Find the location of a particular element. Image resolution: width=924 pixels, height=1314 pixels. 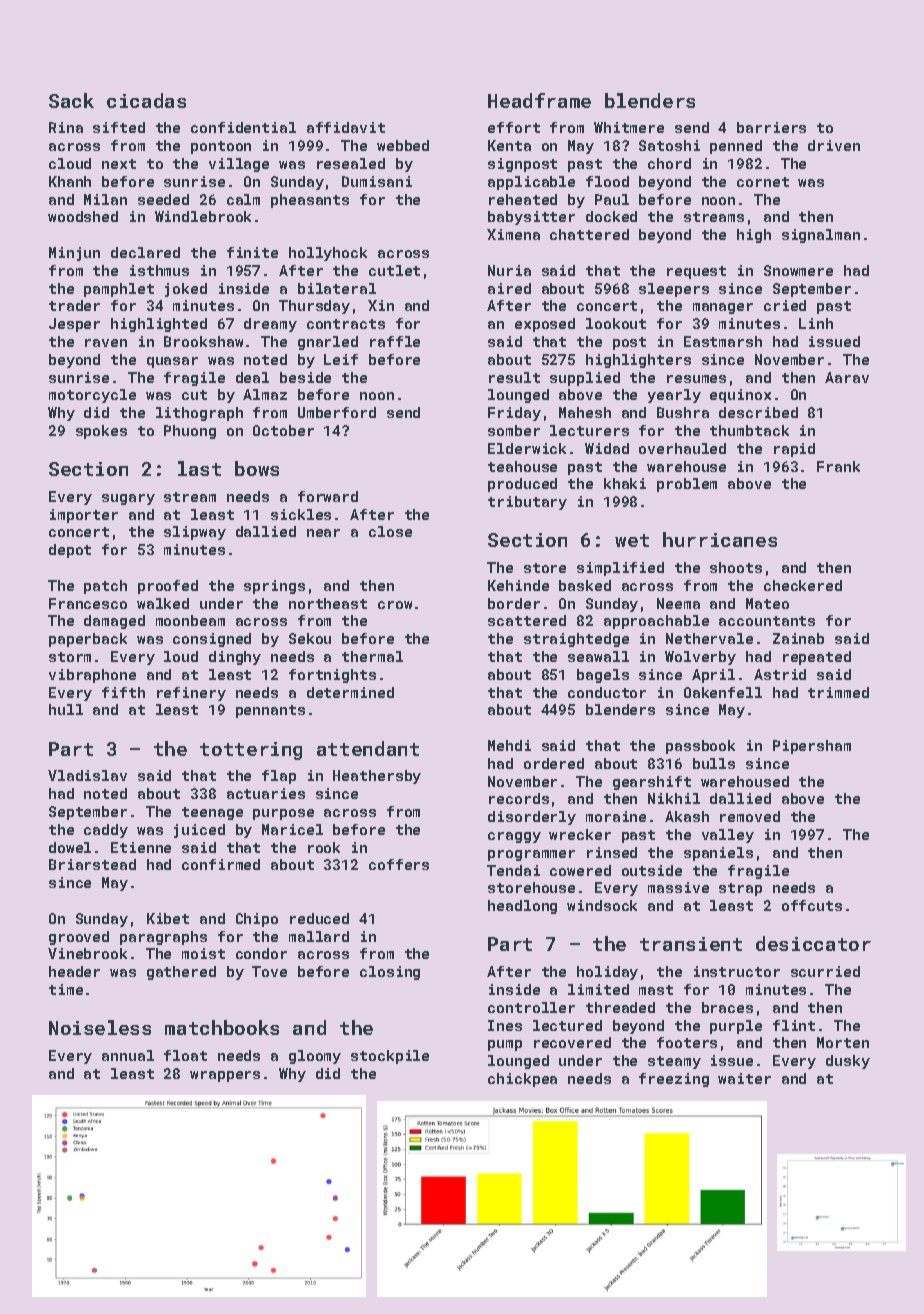

resumes is located at coordinates (696, 379).
